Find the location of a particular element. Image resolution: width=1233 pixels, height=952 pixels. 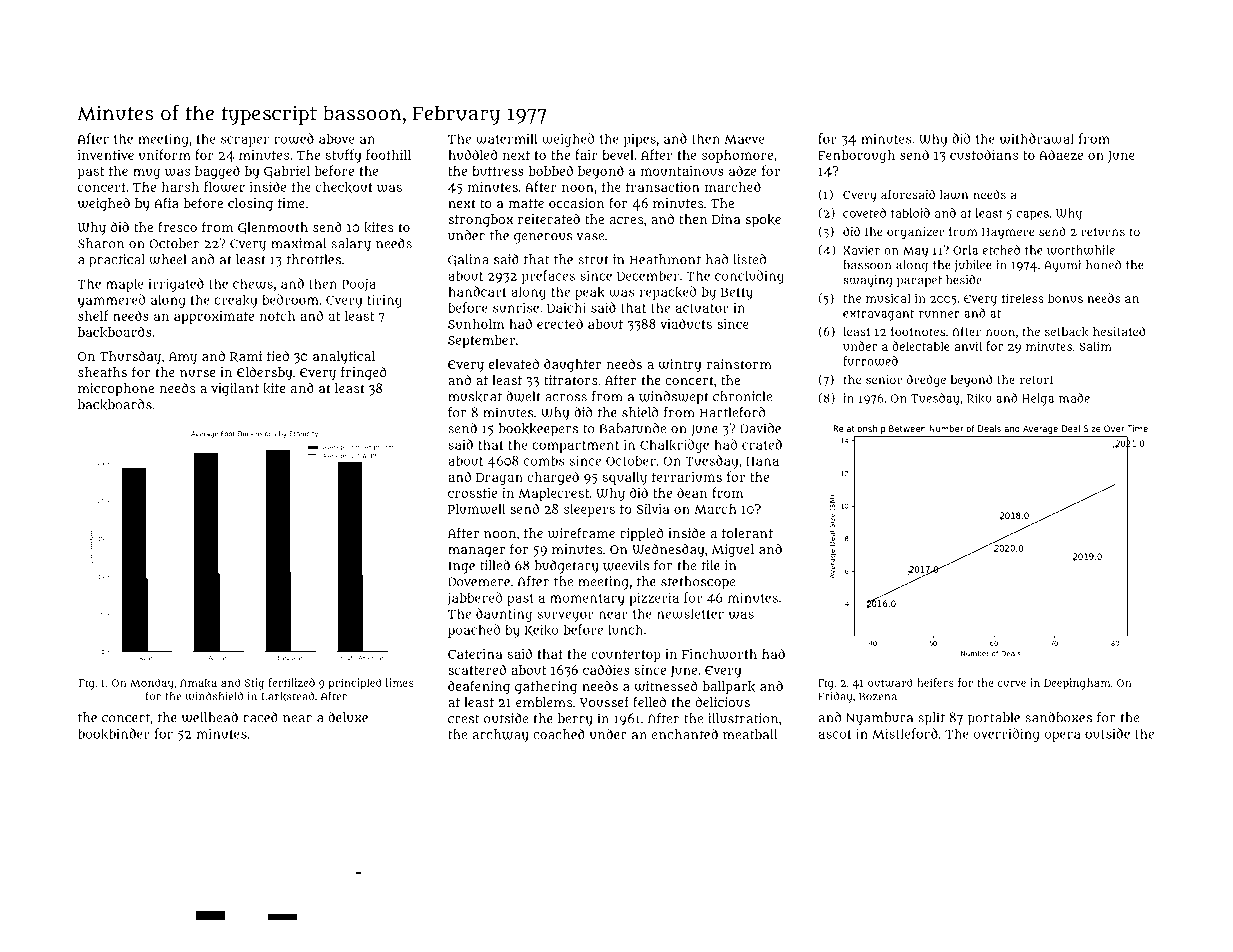

newsletter is located at coordinates (690, 613).
